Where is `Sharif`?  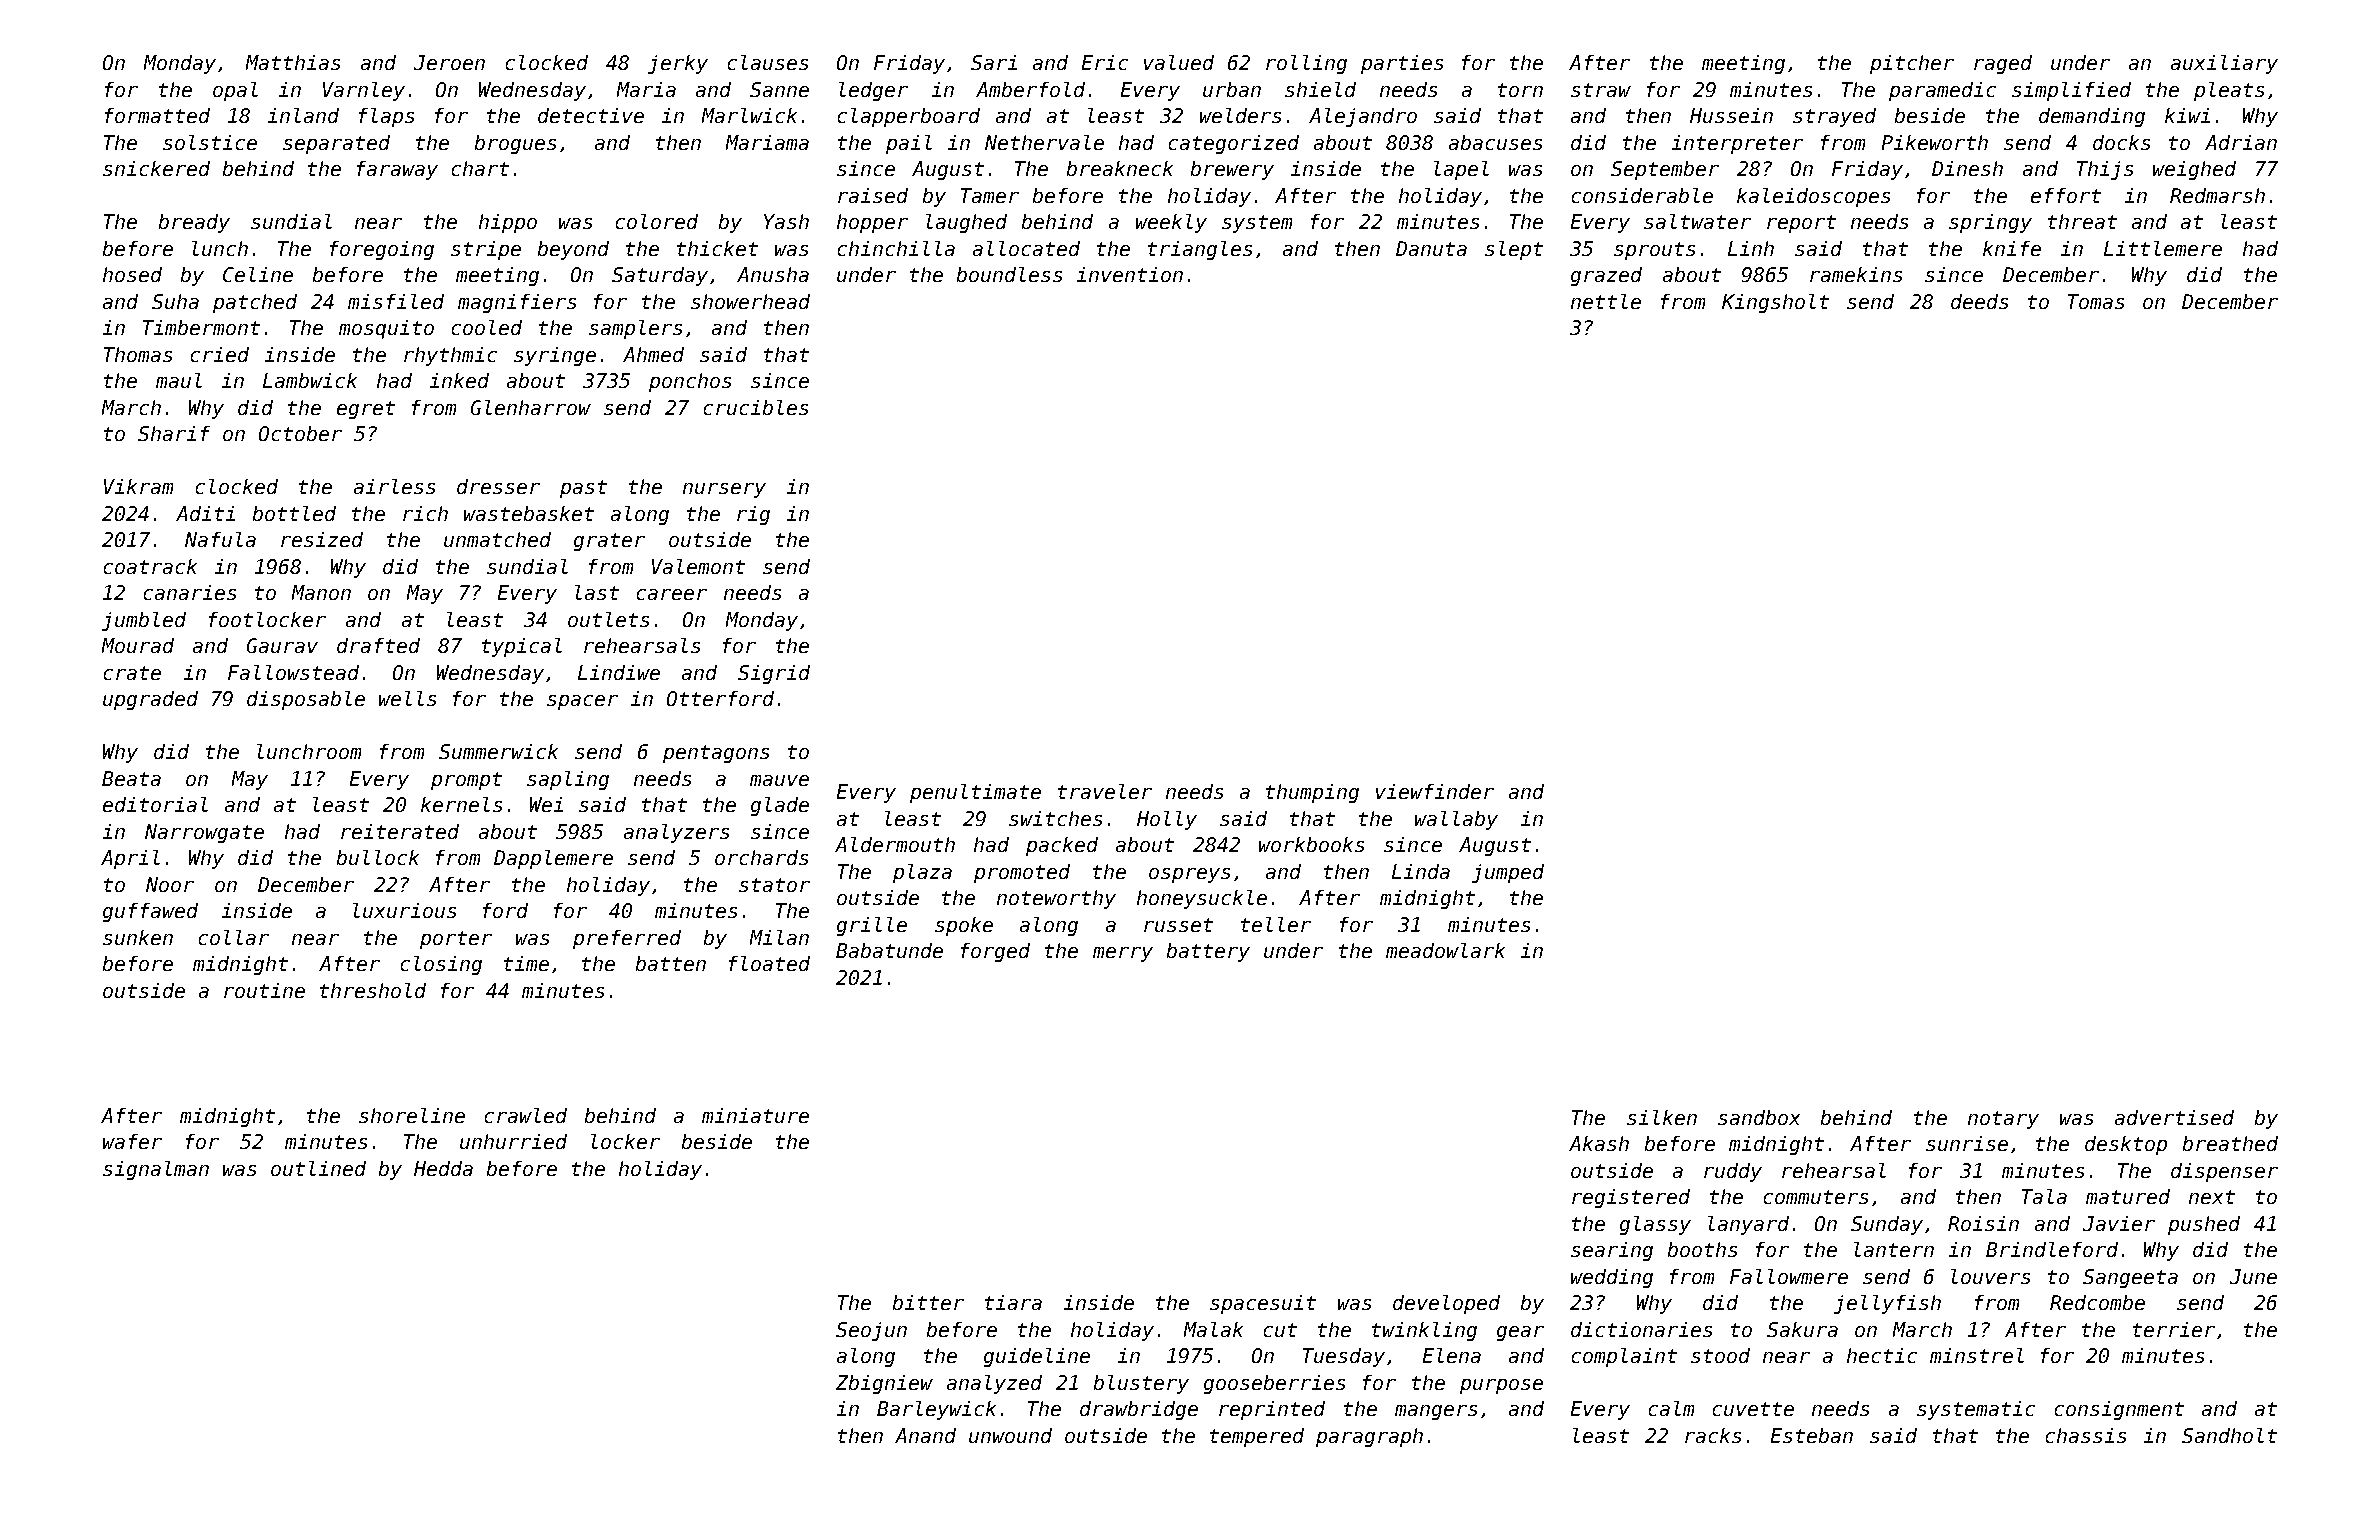
Sharif is located at coordinates (174, 433).
